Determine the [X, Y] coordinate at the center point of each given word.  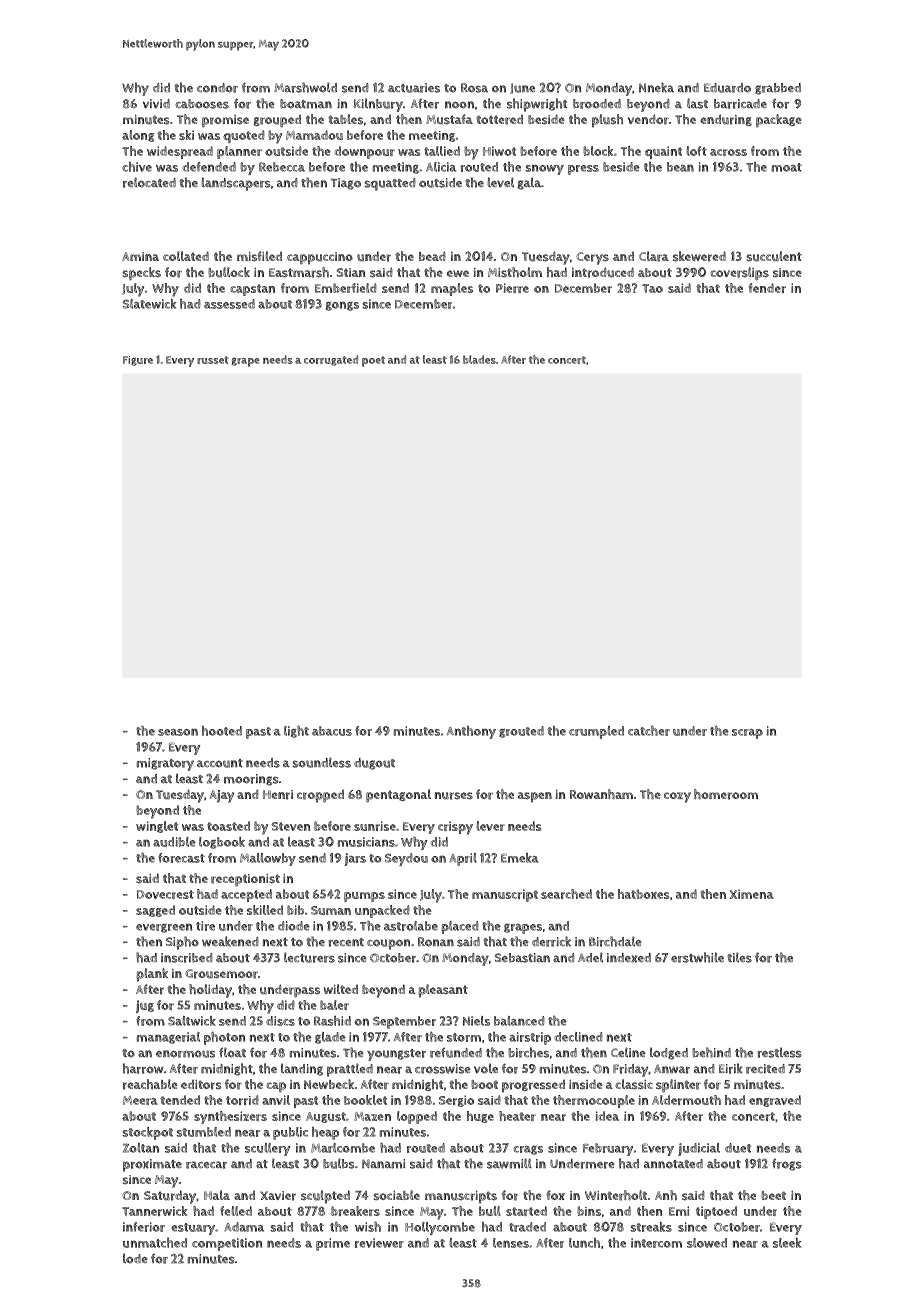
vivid [156, 103]
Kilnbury [378, 105]
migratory [165, 764]
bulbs [339, 1163]
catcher [649, 731]
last [697, 103]
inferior [144, 1227]
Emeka [520, 858]
